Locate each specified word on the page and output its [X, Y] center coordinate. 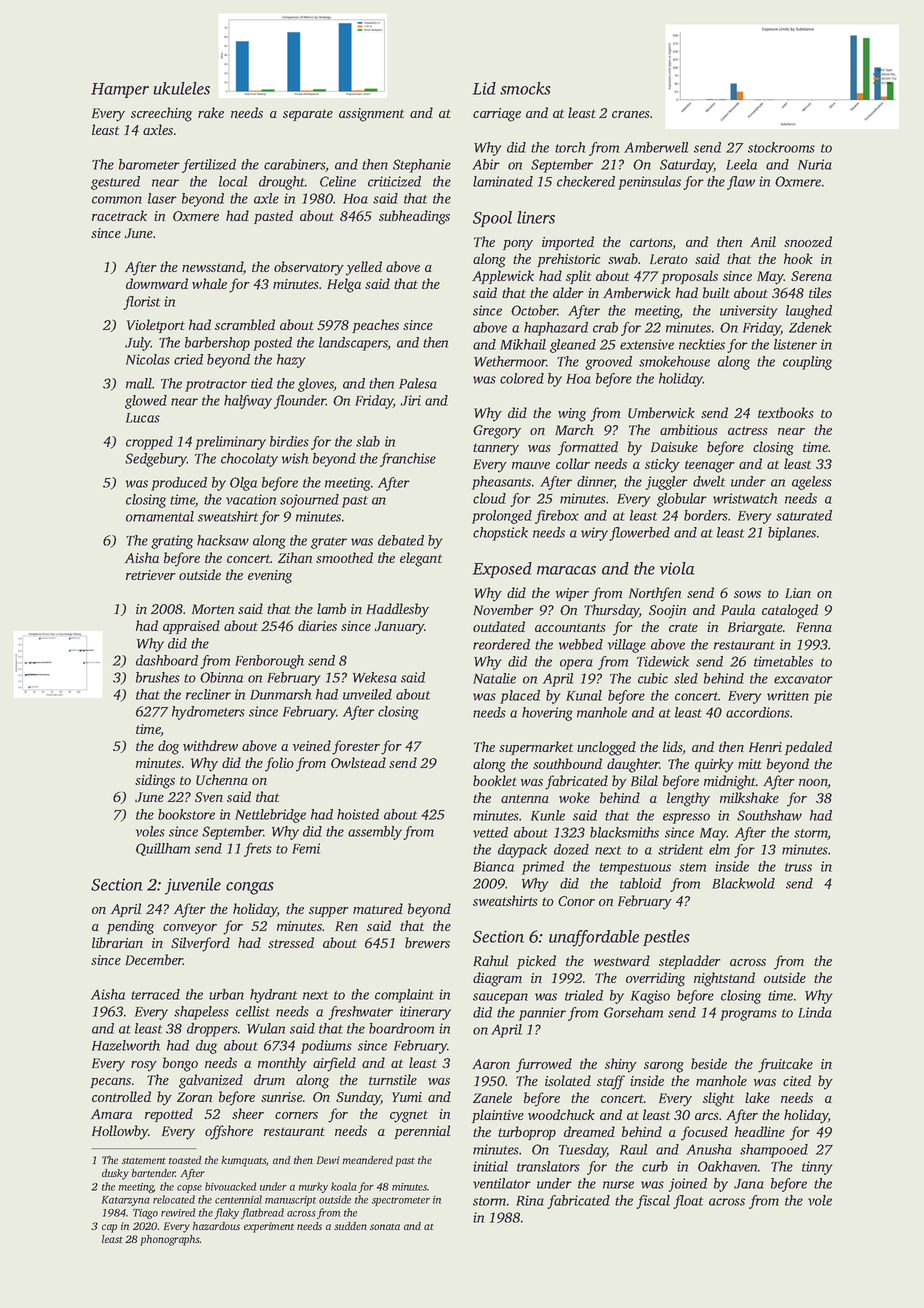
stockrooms [781, 147]
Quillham [163, 849]
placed [520, 697]
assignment [371, 115]
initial [490, 1166]
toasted [185, 1160]
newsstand [212, 268]
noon [813, 784]
